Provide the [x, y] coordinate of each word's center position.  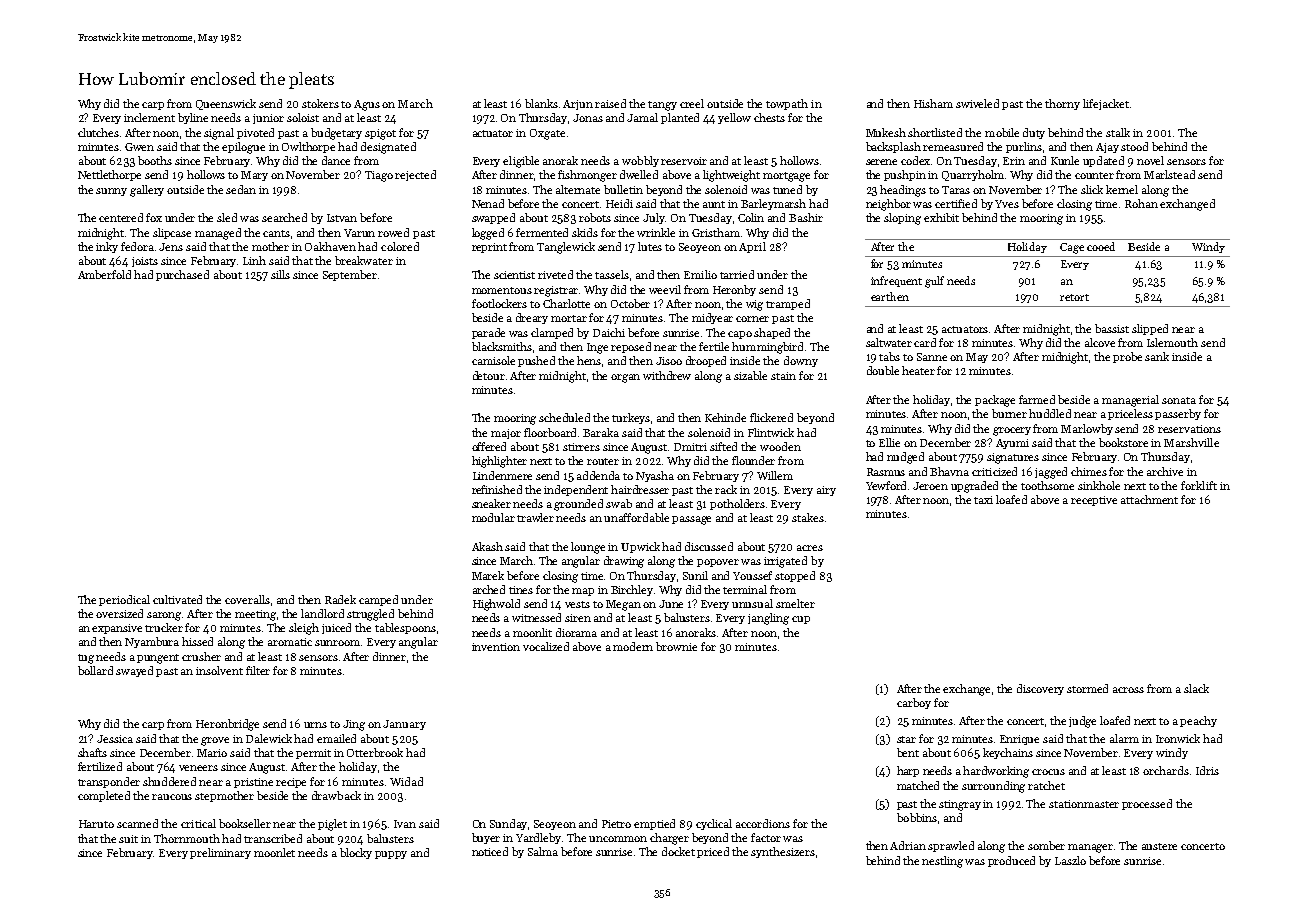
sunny [111, 192]
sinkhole [1099, 485]
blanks [541, 103]
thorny [1062, 104]
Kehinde [725, 417]
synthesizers [783, 852]
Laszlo [1070, 860]
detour [489, 375]
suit [128, 839]
